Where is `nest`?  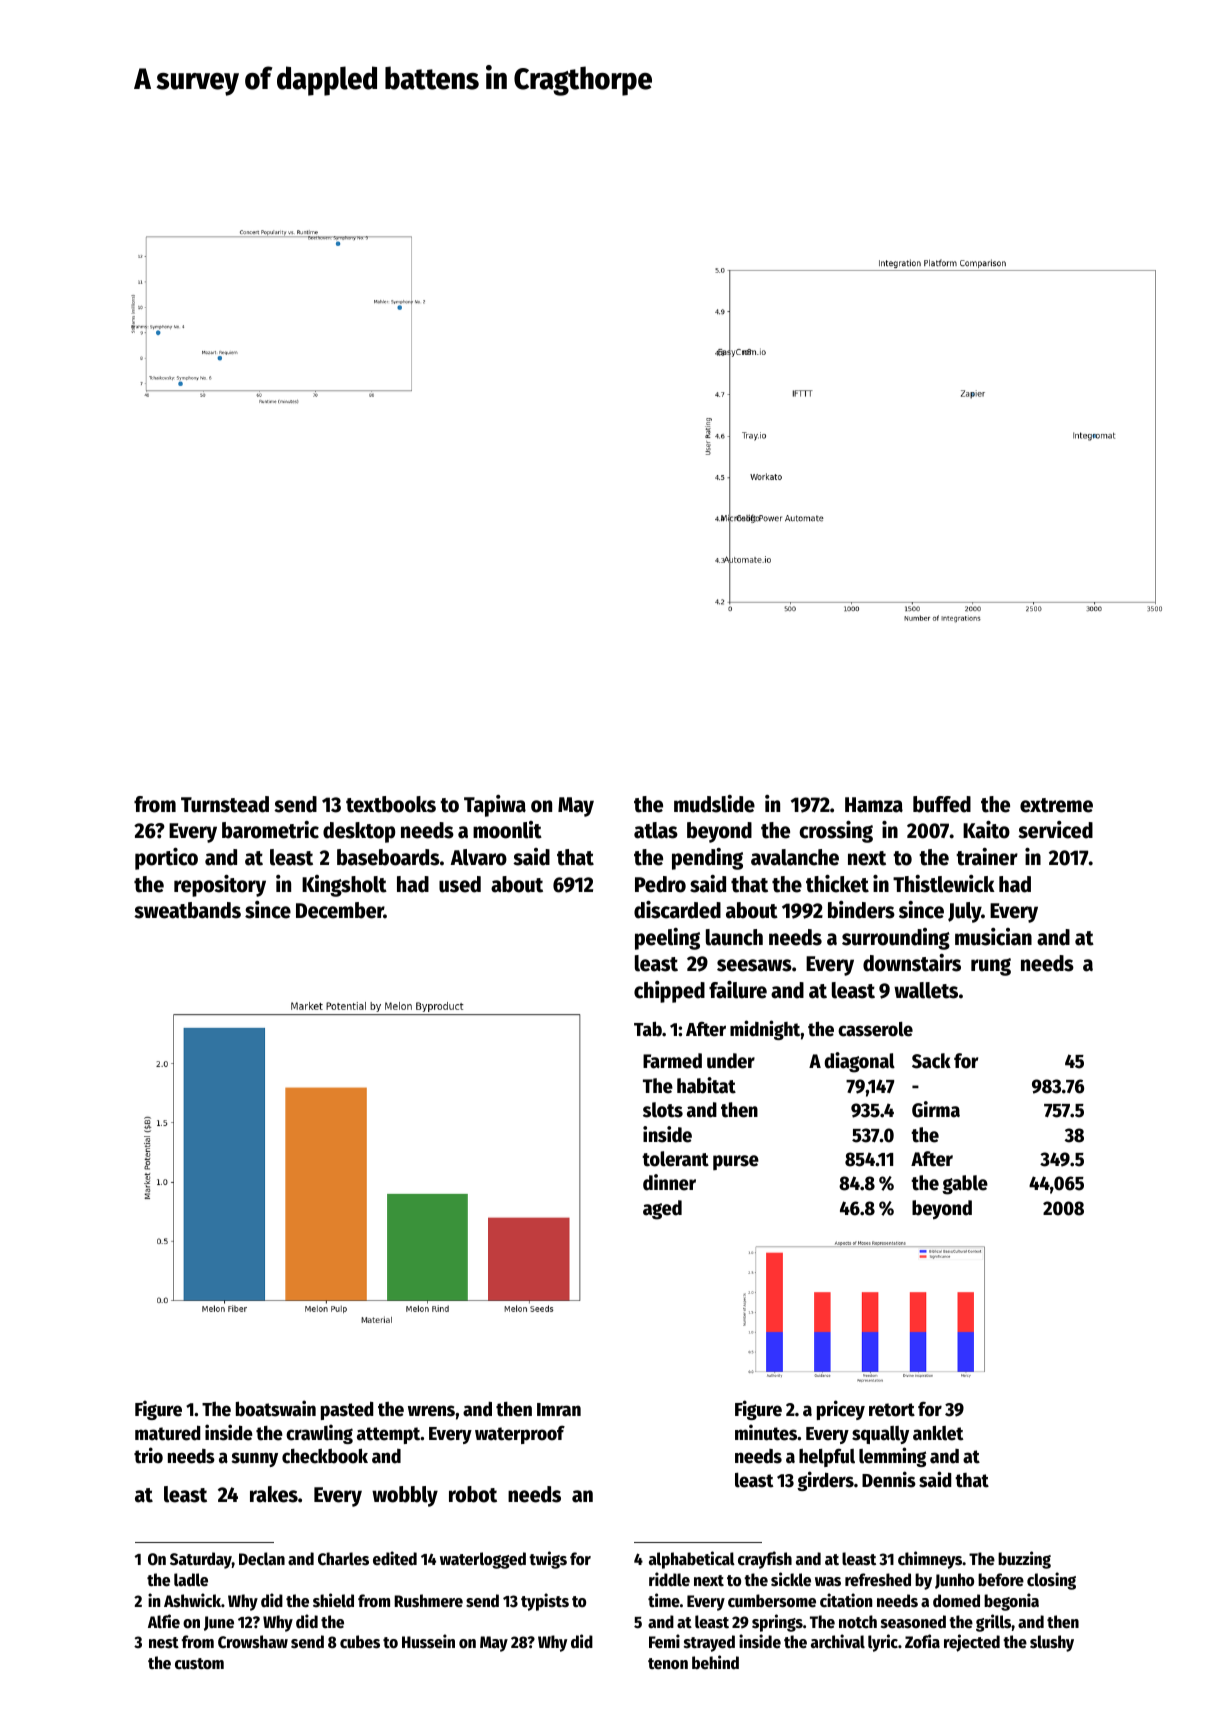
nest is located at coordinates (164, 1643).
